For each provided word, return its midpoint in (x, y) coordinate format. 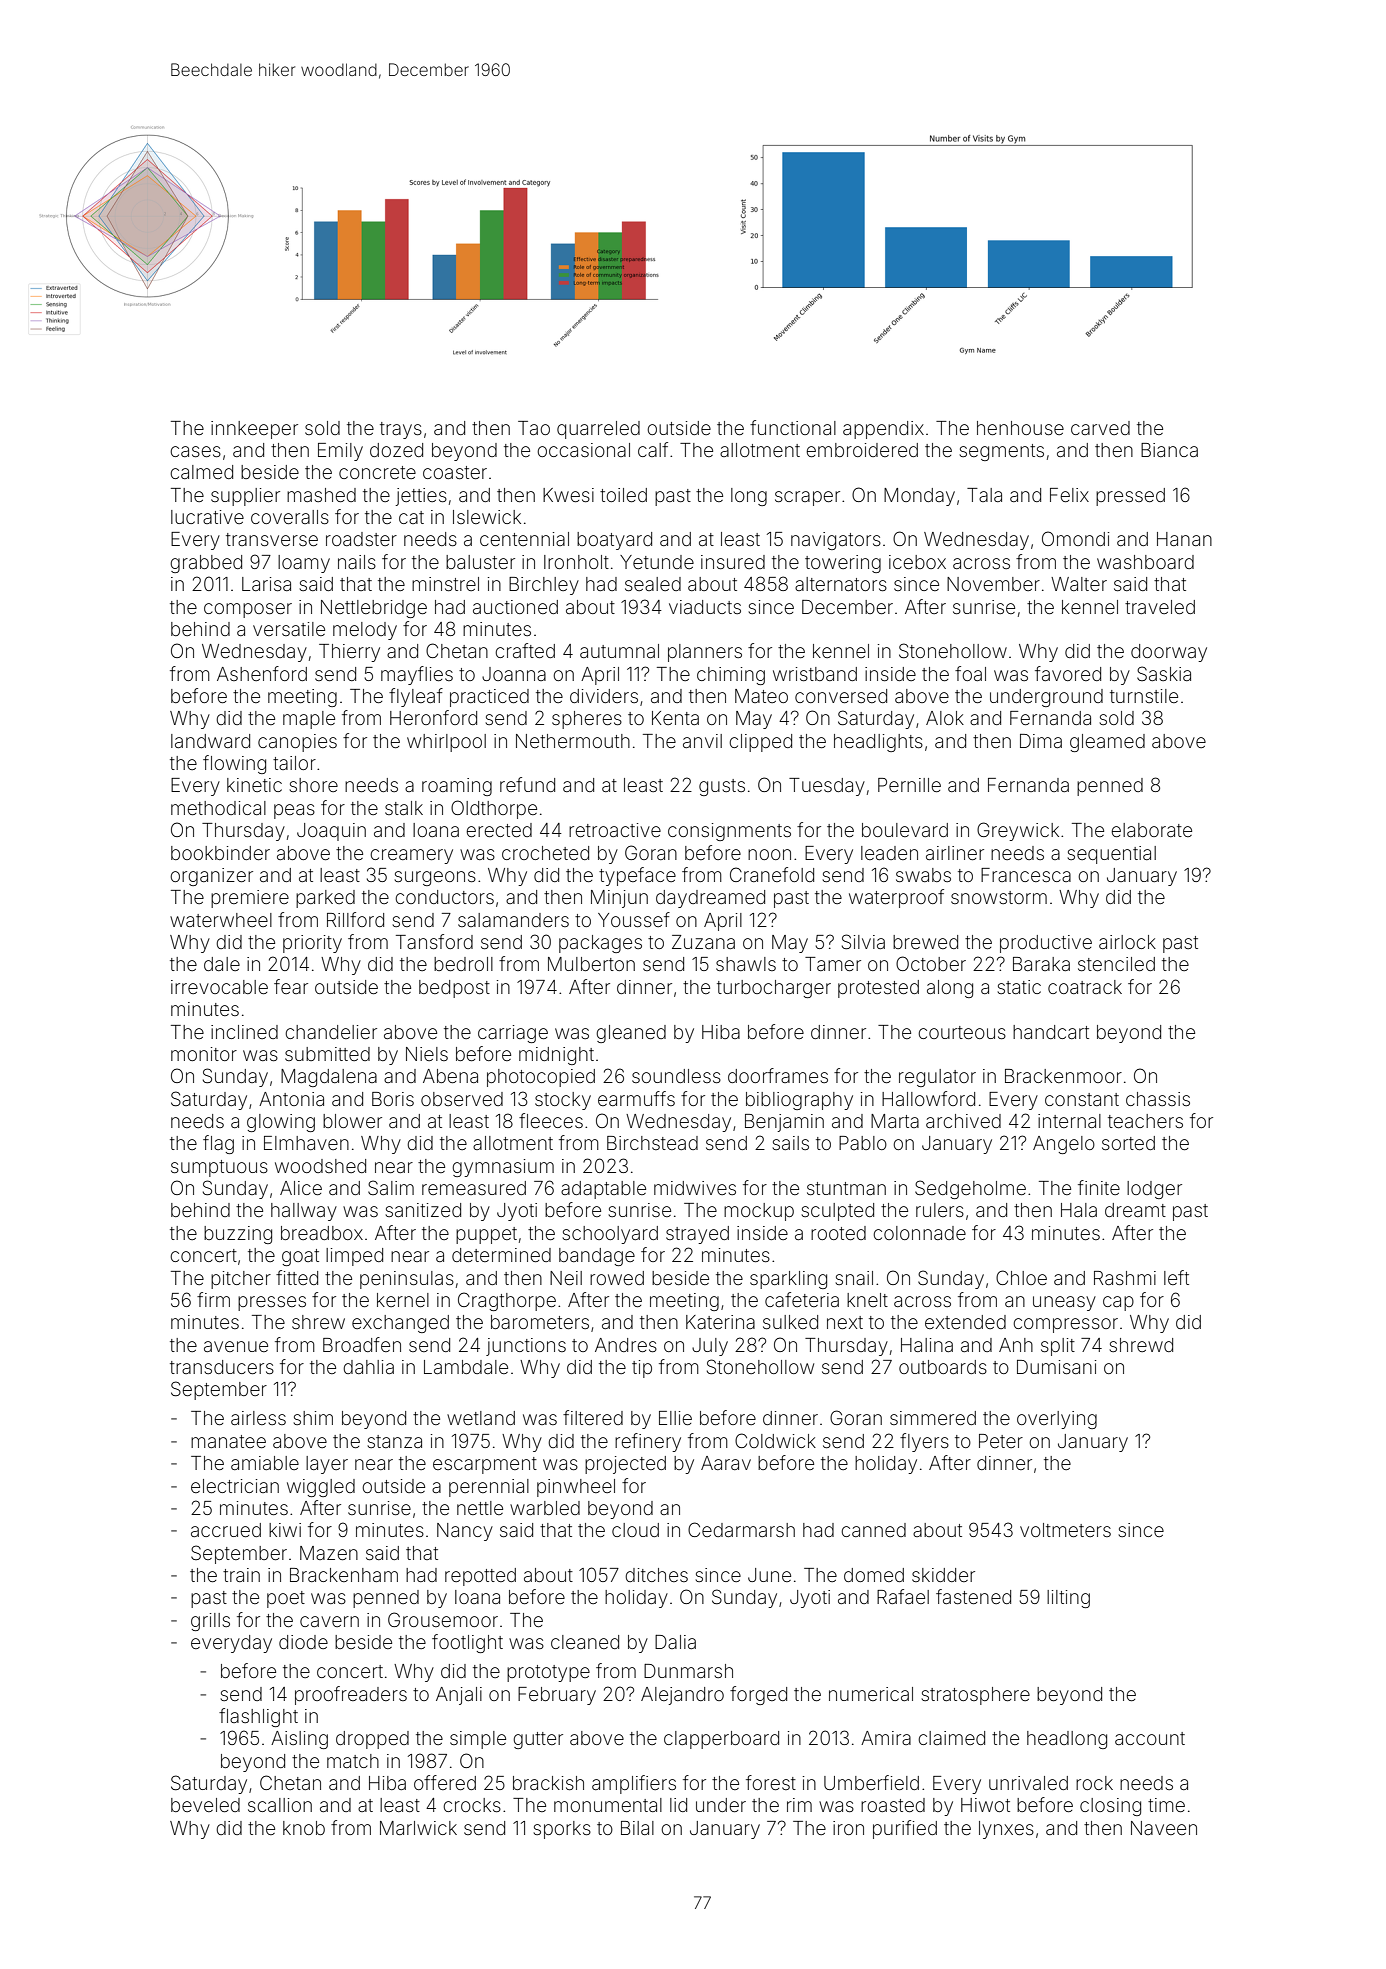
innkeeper (254, 430)
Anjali (459, 1696)
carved (1100, 428)
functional (793, 427)
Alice (301, 1188)
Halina (927, 1345)
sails (791, 1143)
